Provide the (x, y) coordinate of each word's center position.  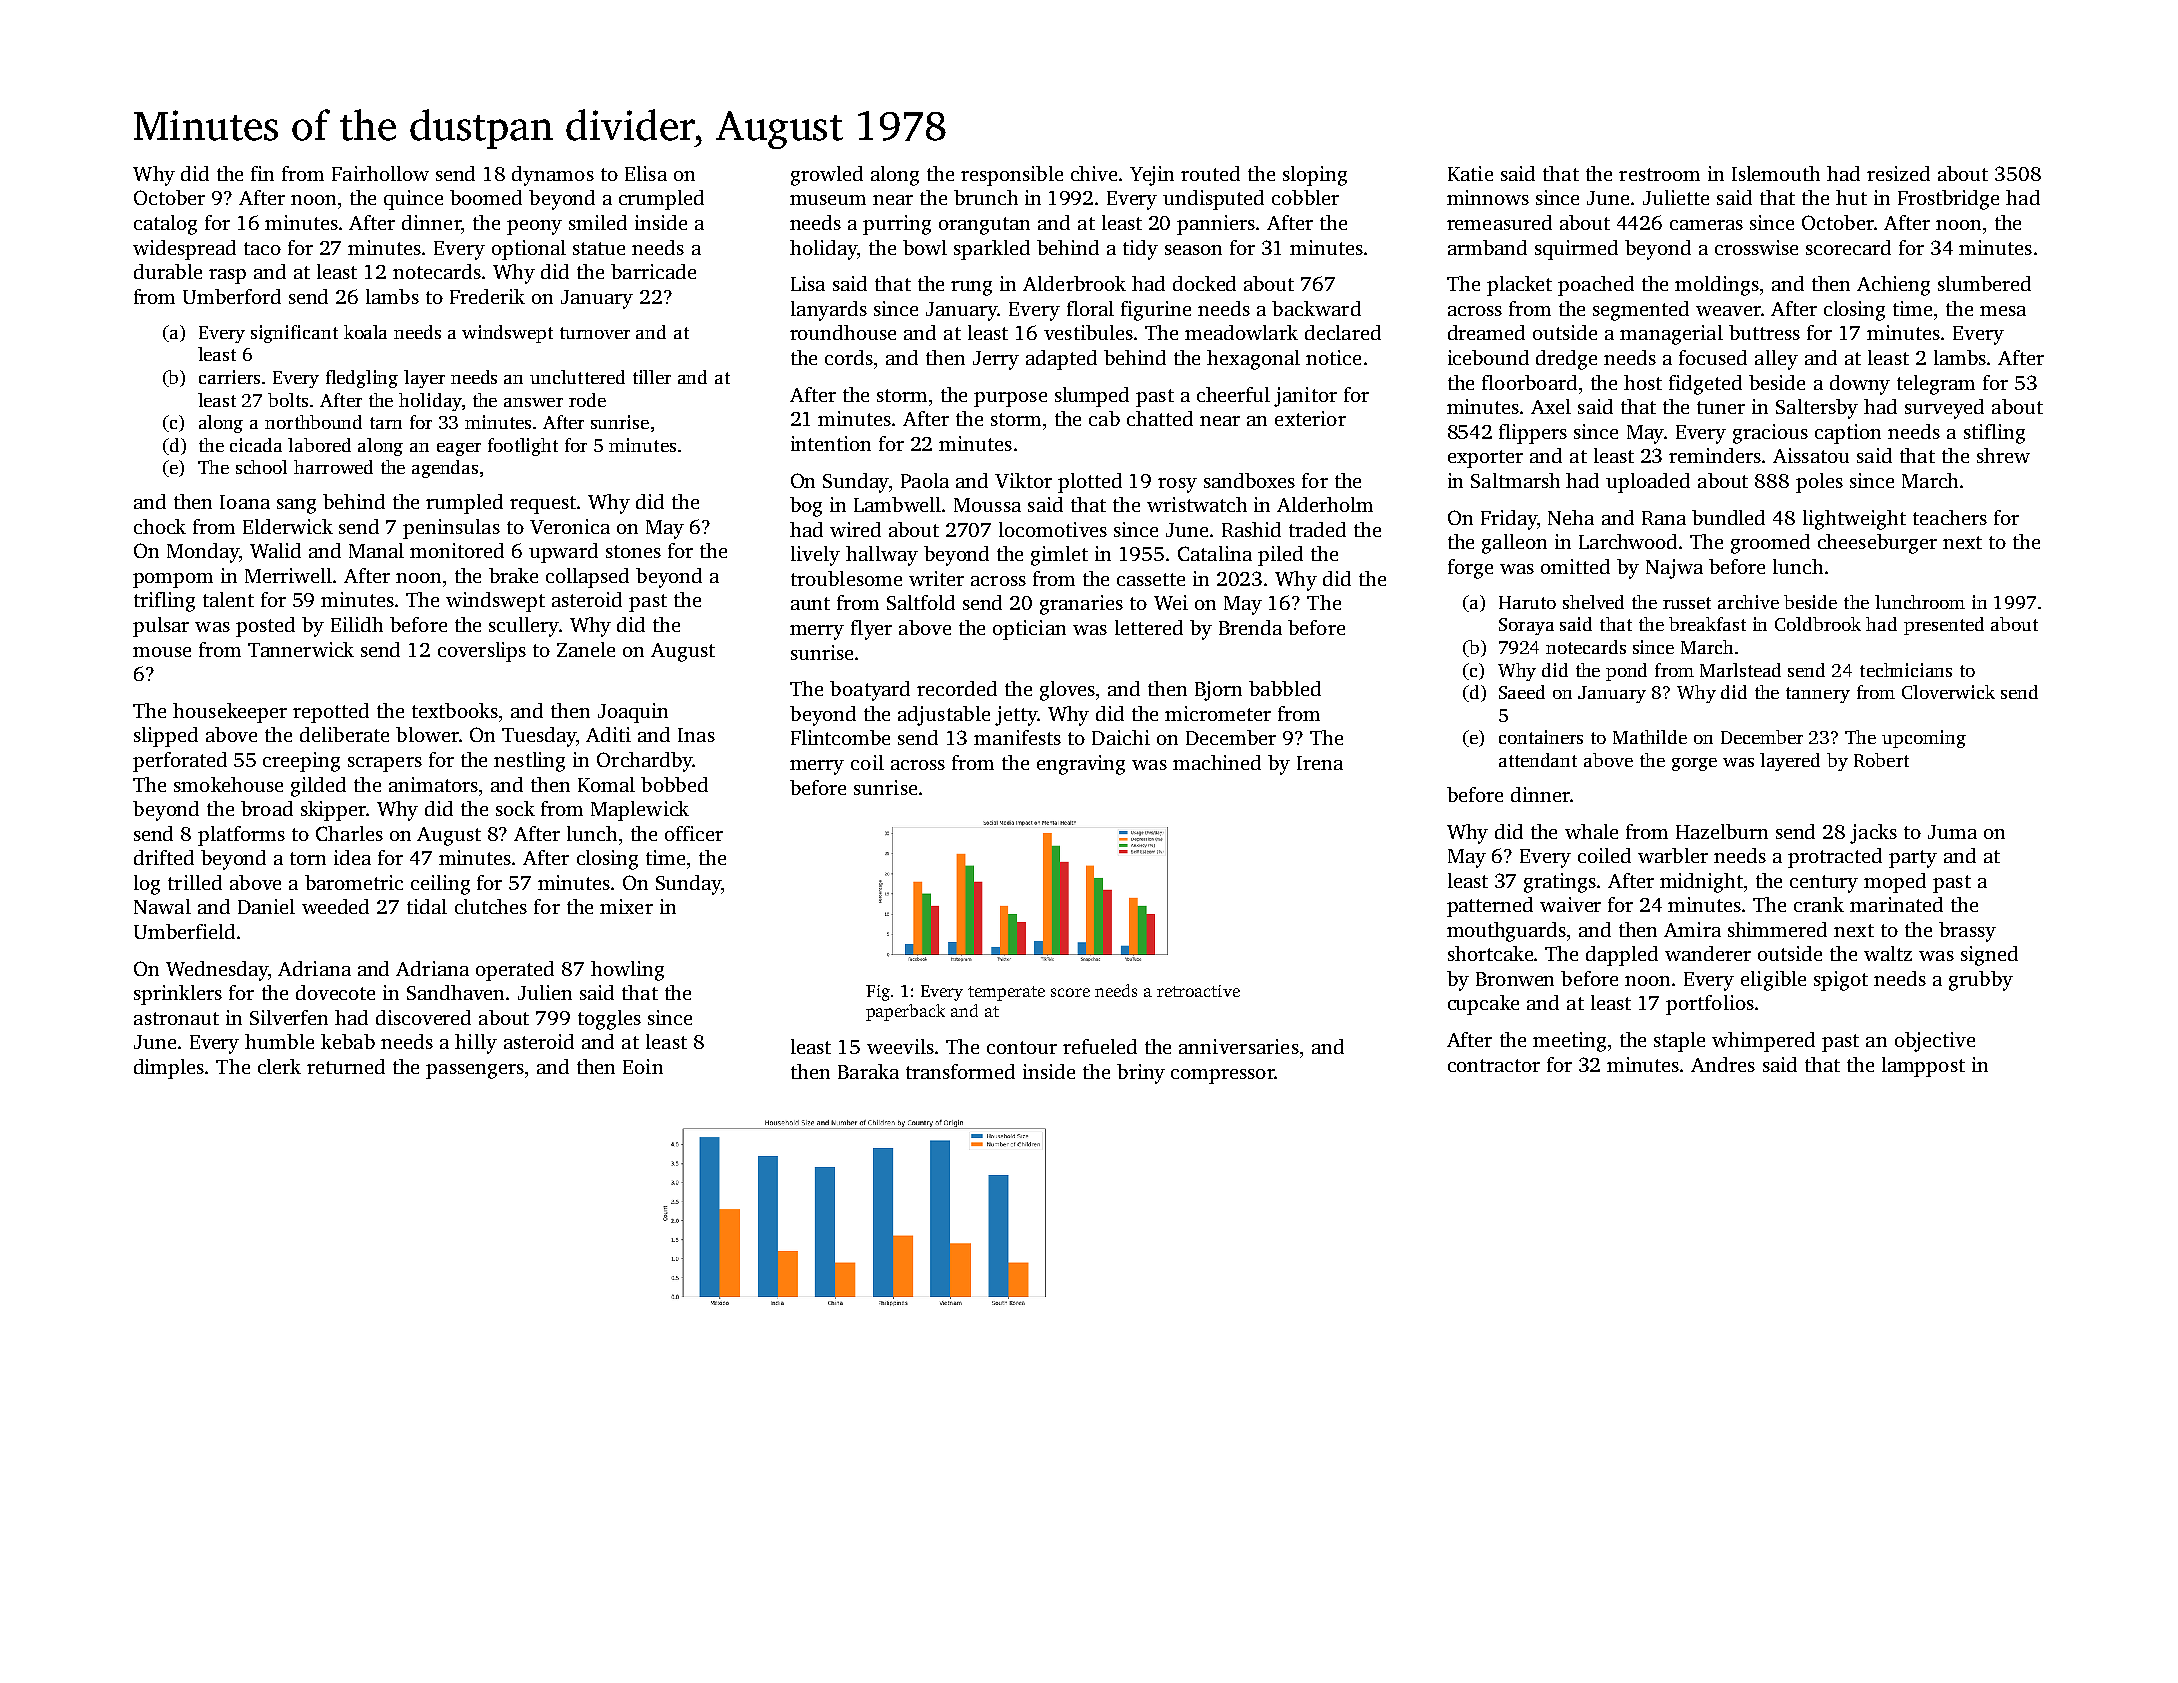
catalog (165, 225)
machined (1217, 762)
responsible (1012, 176)
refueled (1100, 1046)
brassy (1967, 932)
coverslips (482, 652)
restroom (1659, 174)
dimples (169, 1069)
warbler (1673, 855)
